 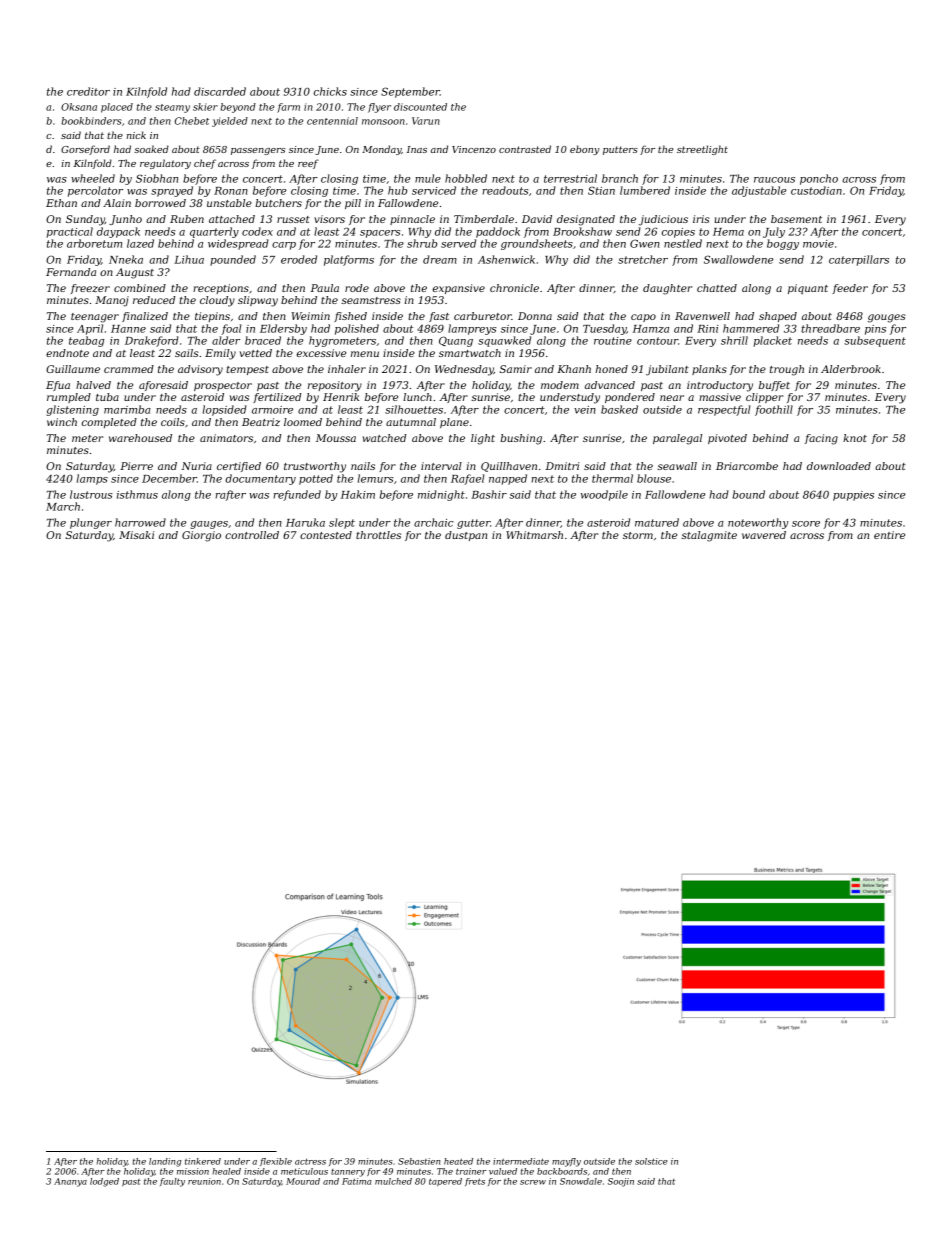 I want to click on endnote, so click(x=67, y=353).
